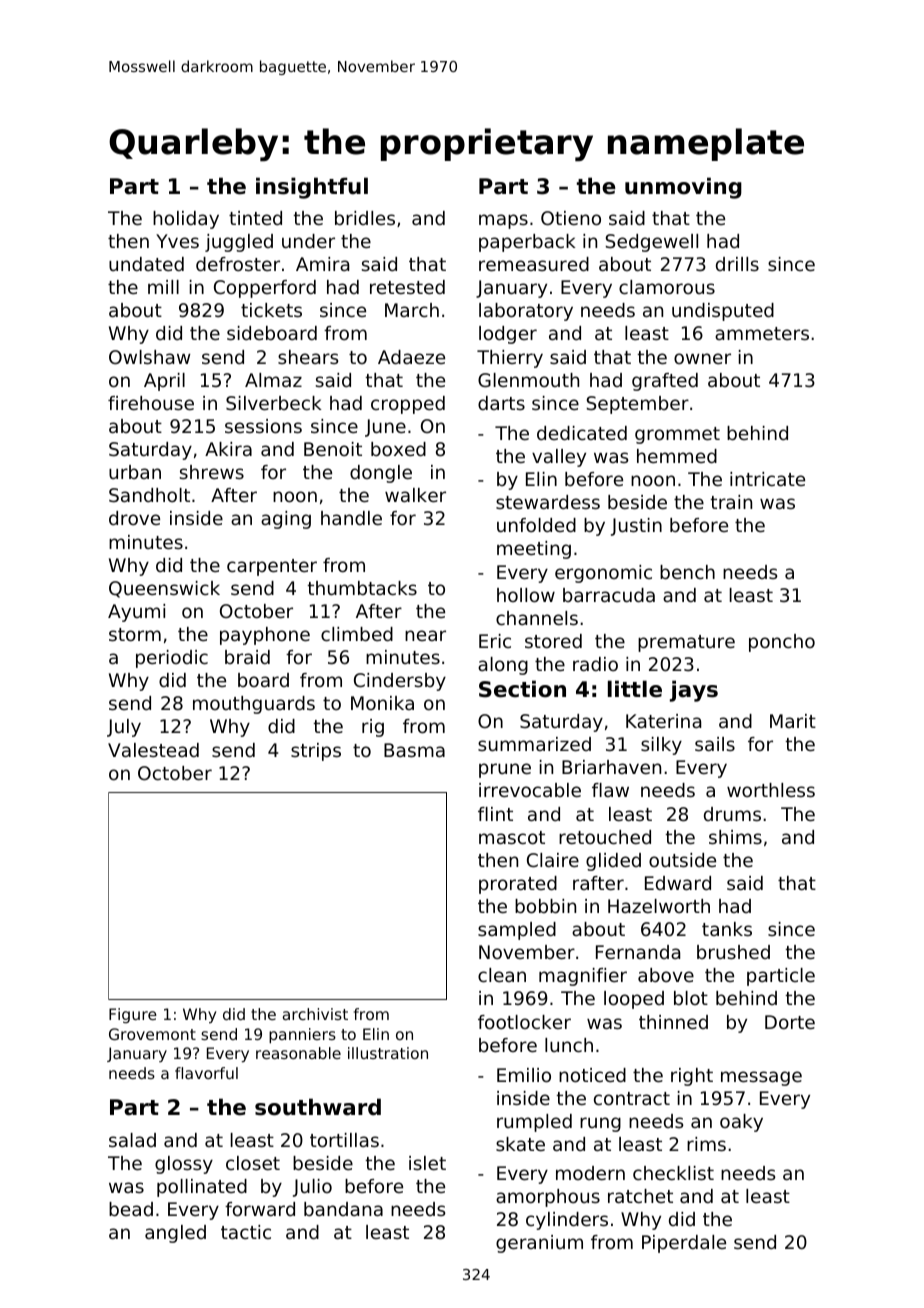  Describe the element at coordinates (315, 1014) in the document. I see `archivist` at that location.
